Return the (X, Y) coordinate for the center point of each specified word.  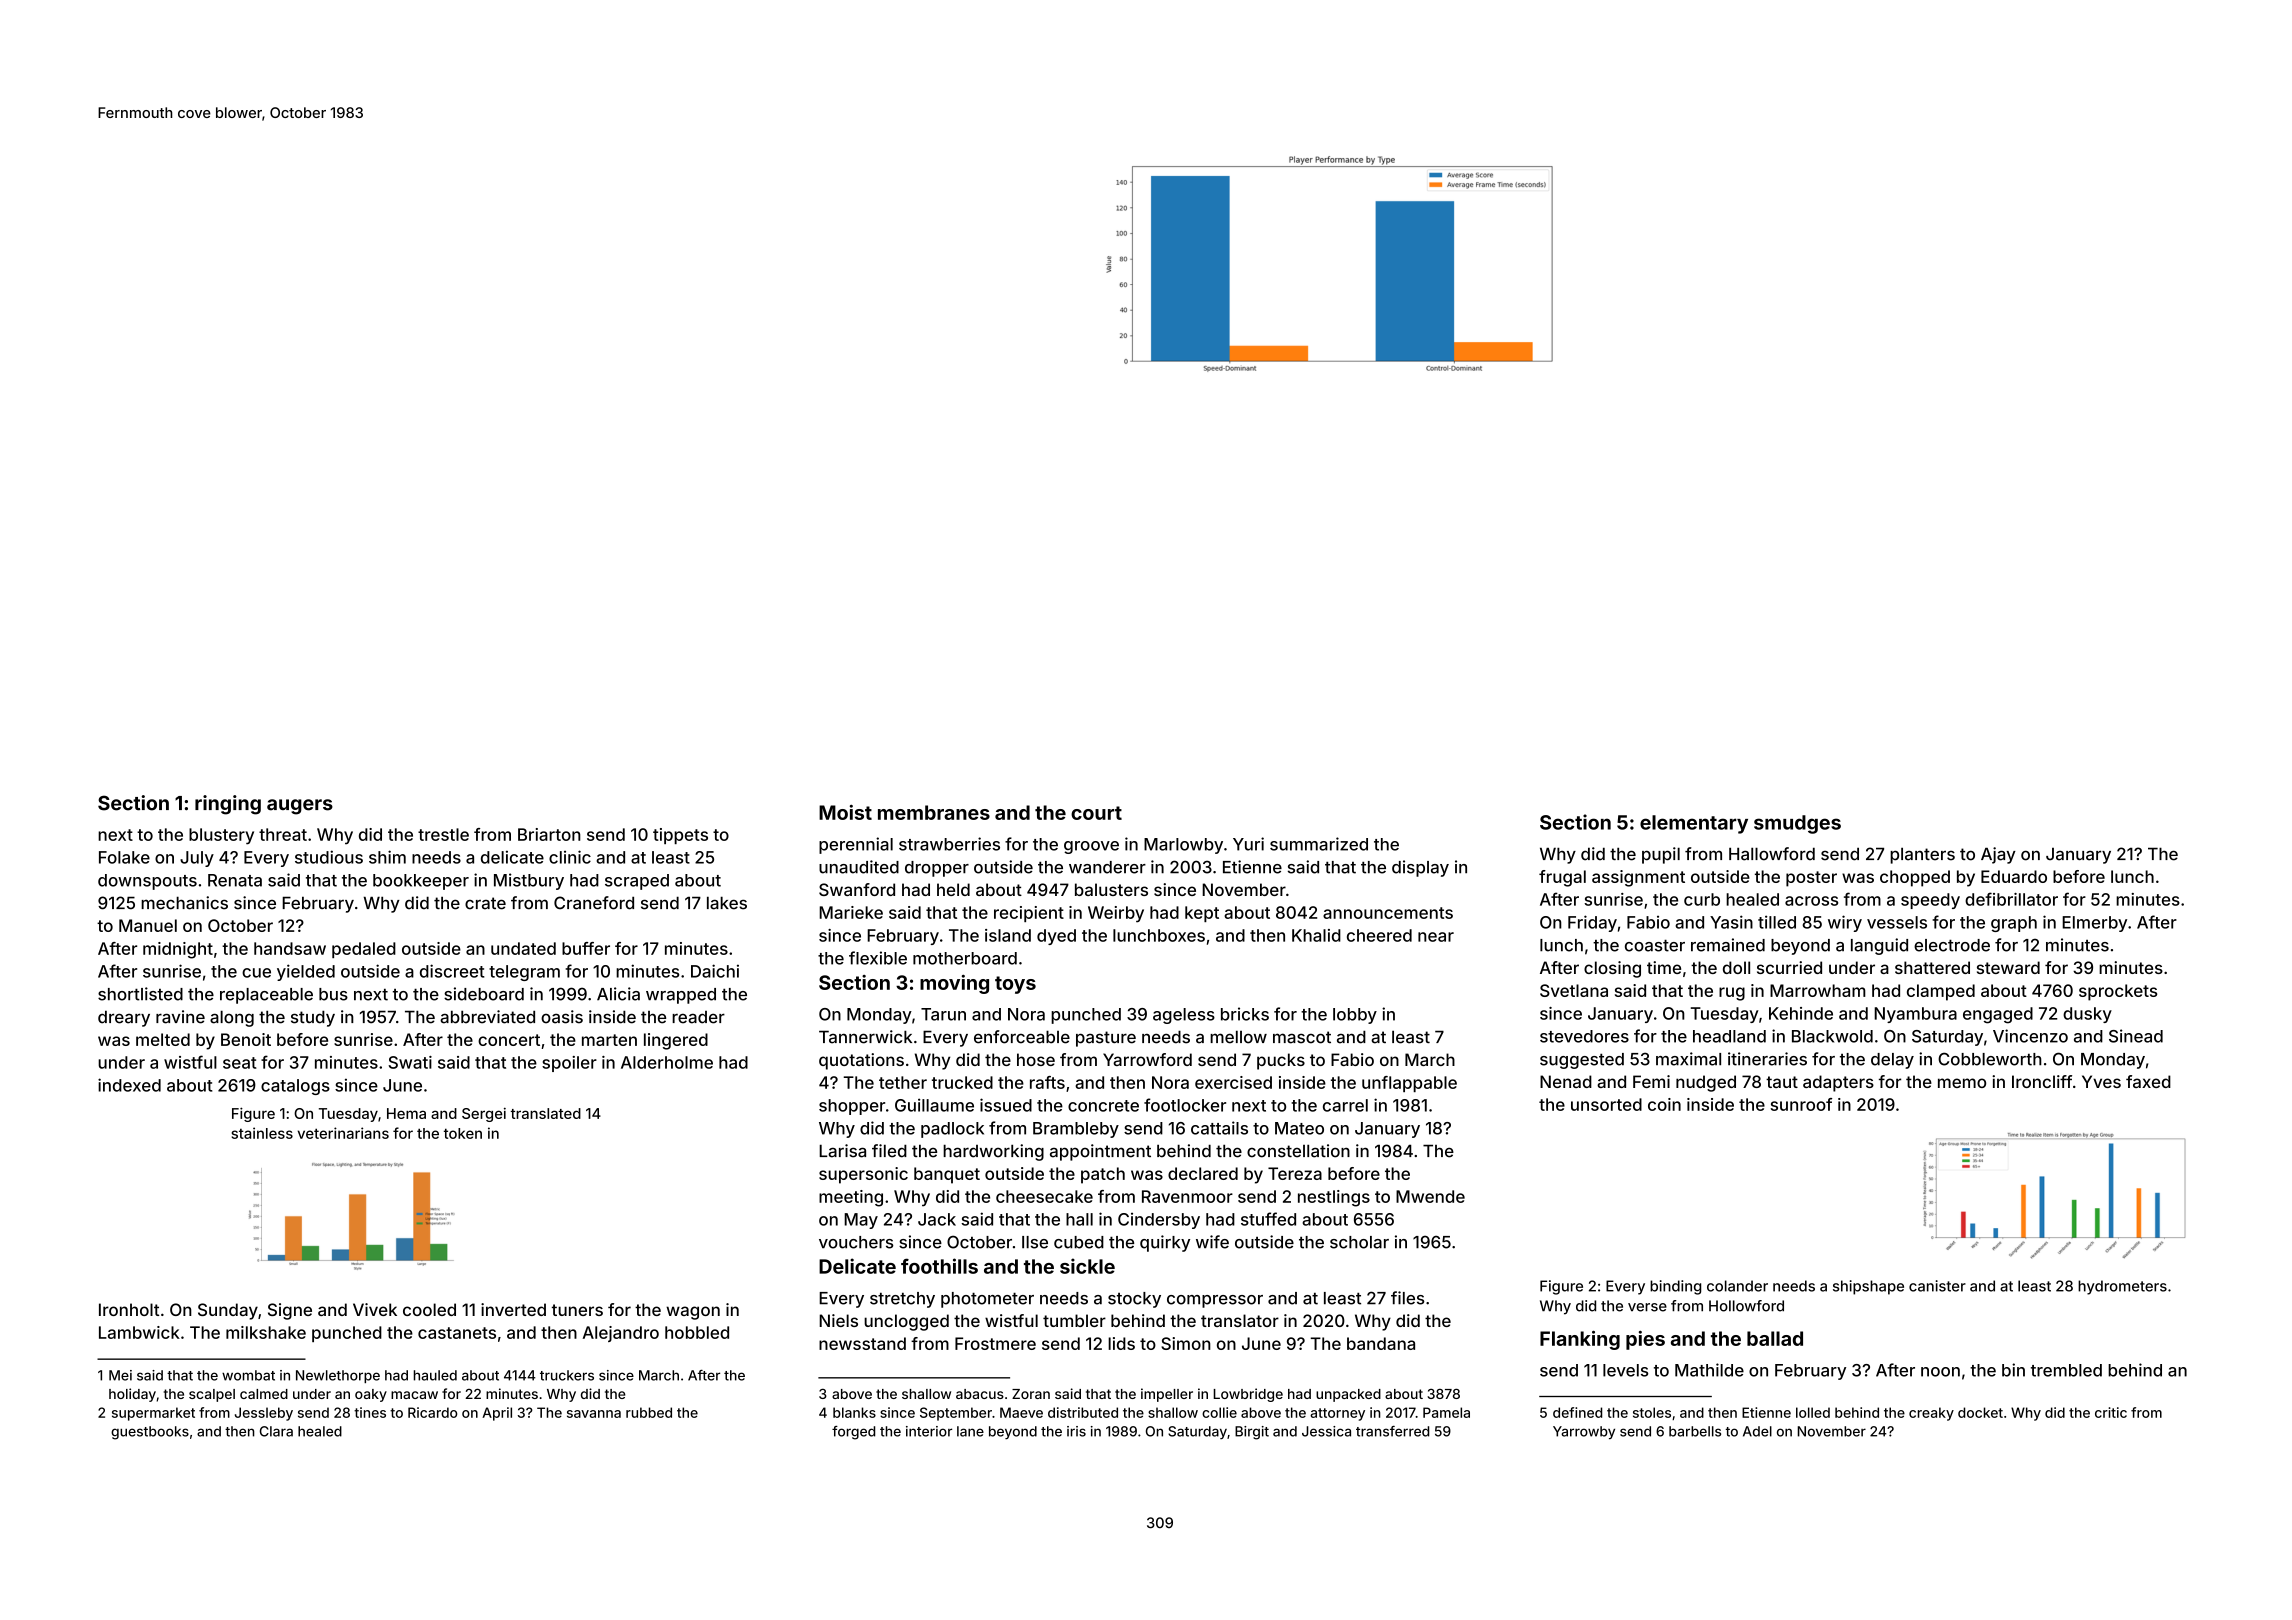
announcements (1388, 913)
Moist (845, 812)
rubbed (649, 1412)
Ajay (1998, 855)
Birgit (1252, 1433)
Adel (1757, 1431)
